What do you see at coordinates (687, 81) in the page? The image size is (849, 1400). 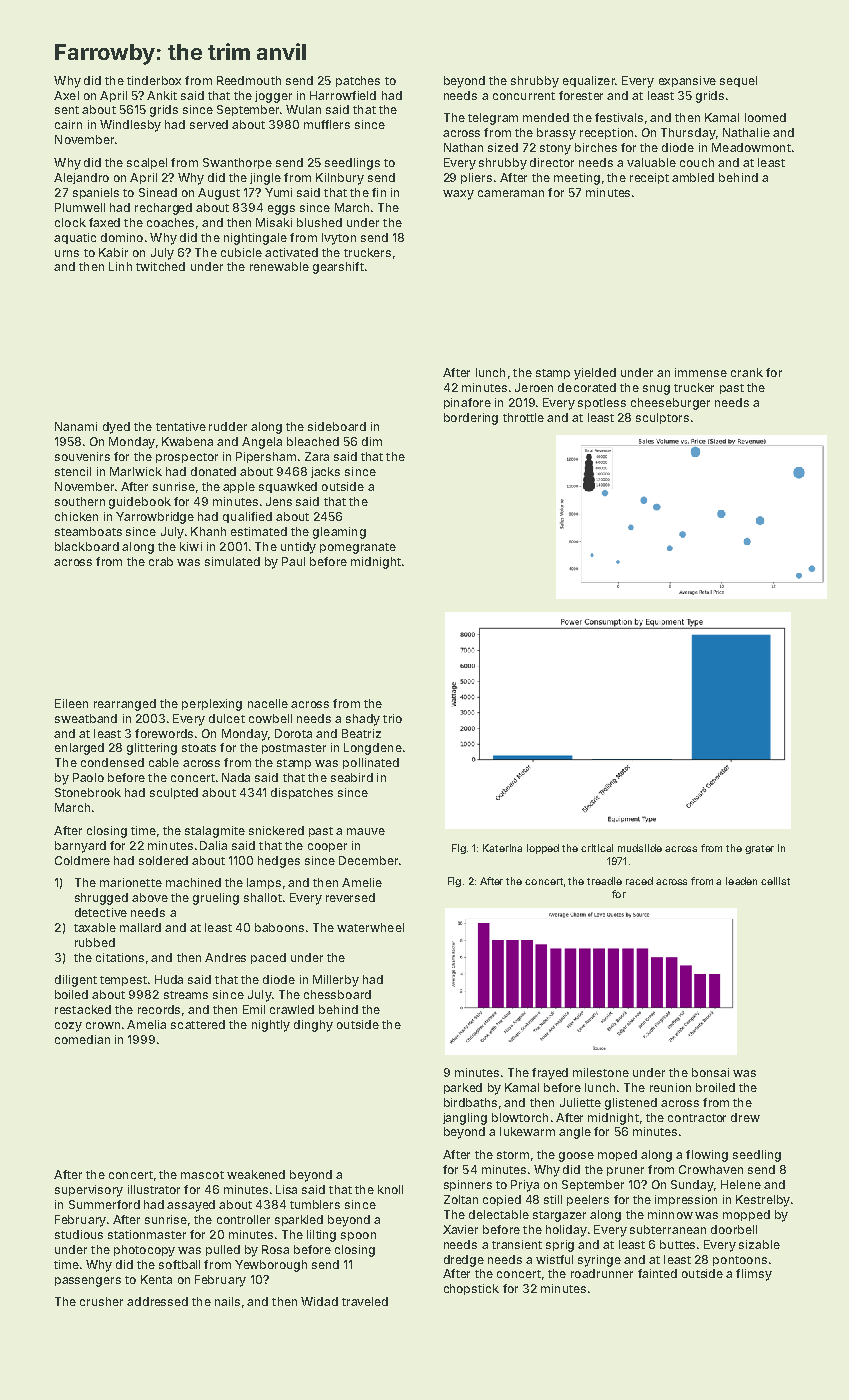 I see `expansive` at bounding box center [687, 81].
